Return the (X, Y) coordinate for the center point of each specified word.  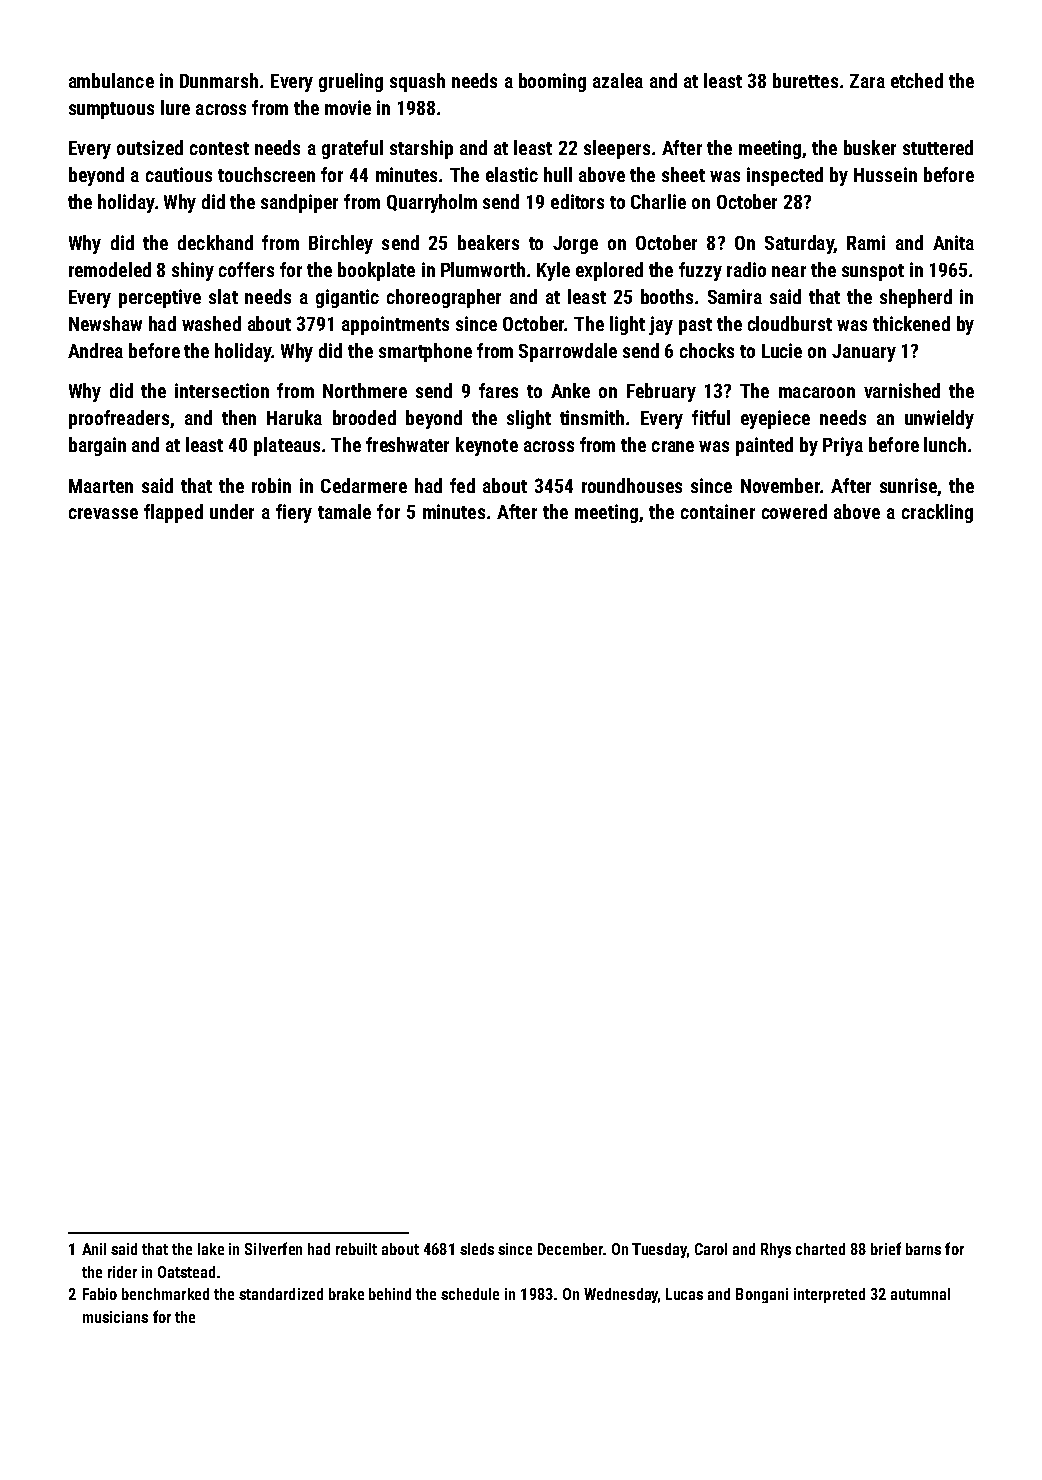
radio (746, 269)
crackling (937, 513)
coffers (246, 269)
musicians (115, 1317)
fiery (294, 513)
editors (577, 201)
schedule (470, 1294)
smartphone (425, 352)
